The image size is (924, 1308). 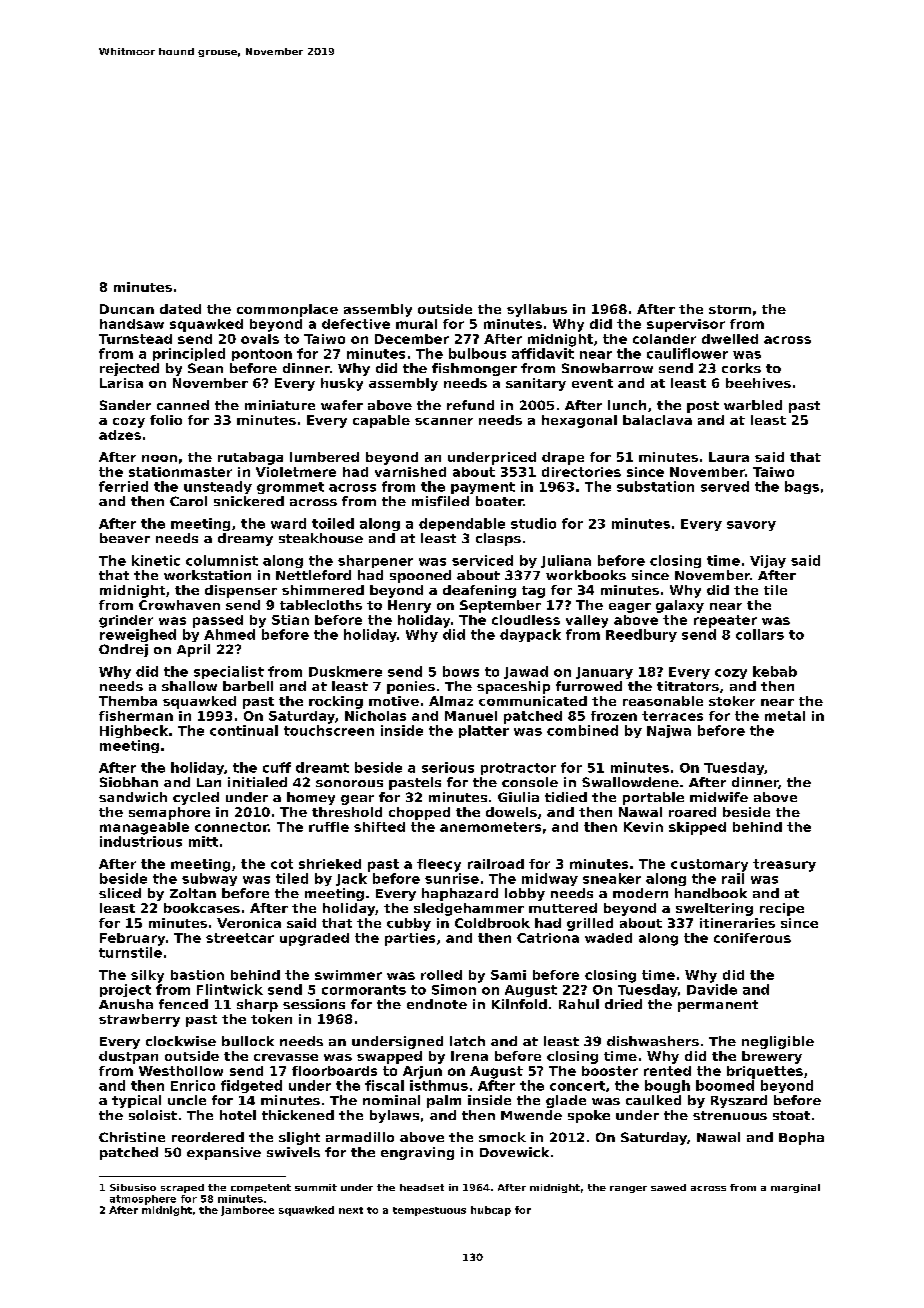 I want to click on Stian, so click(x=290, y=620).
